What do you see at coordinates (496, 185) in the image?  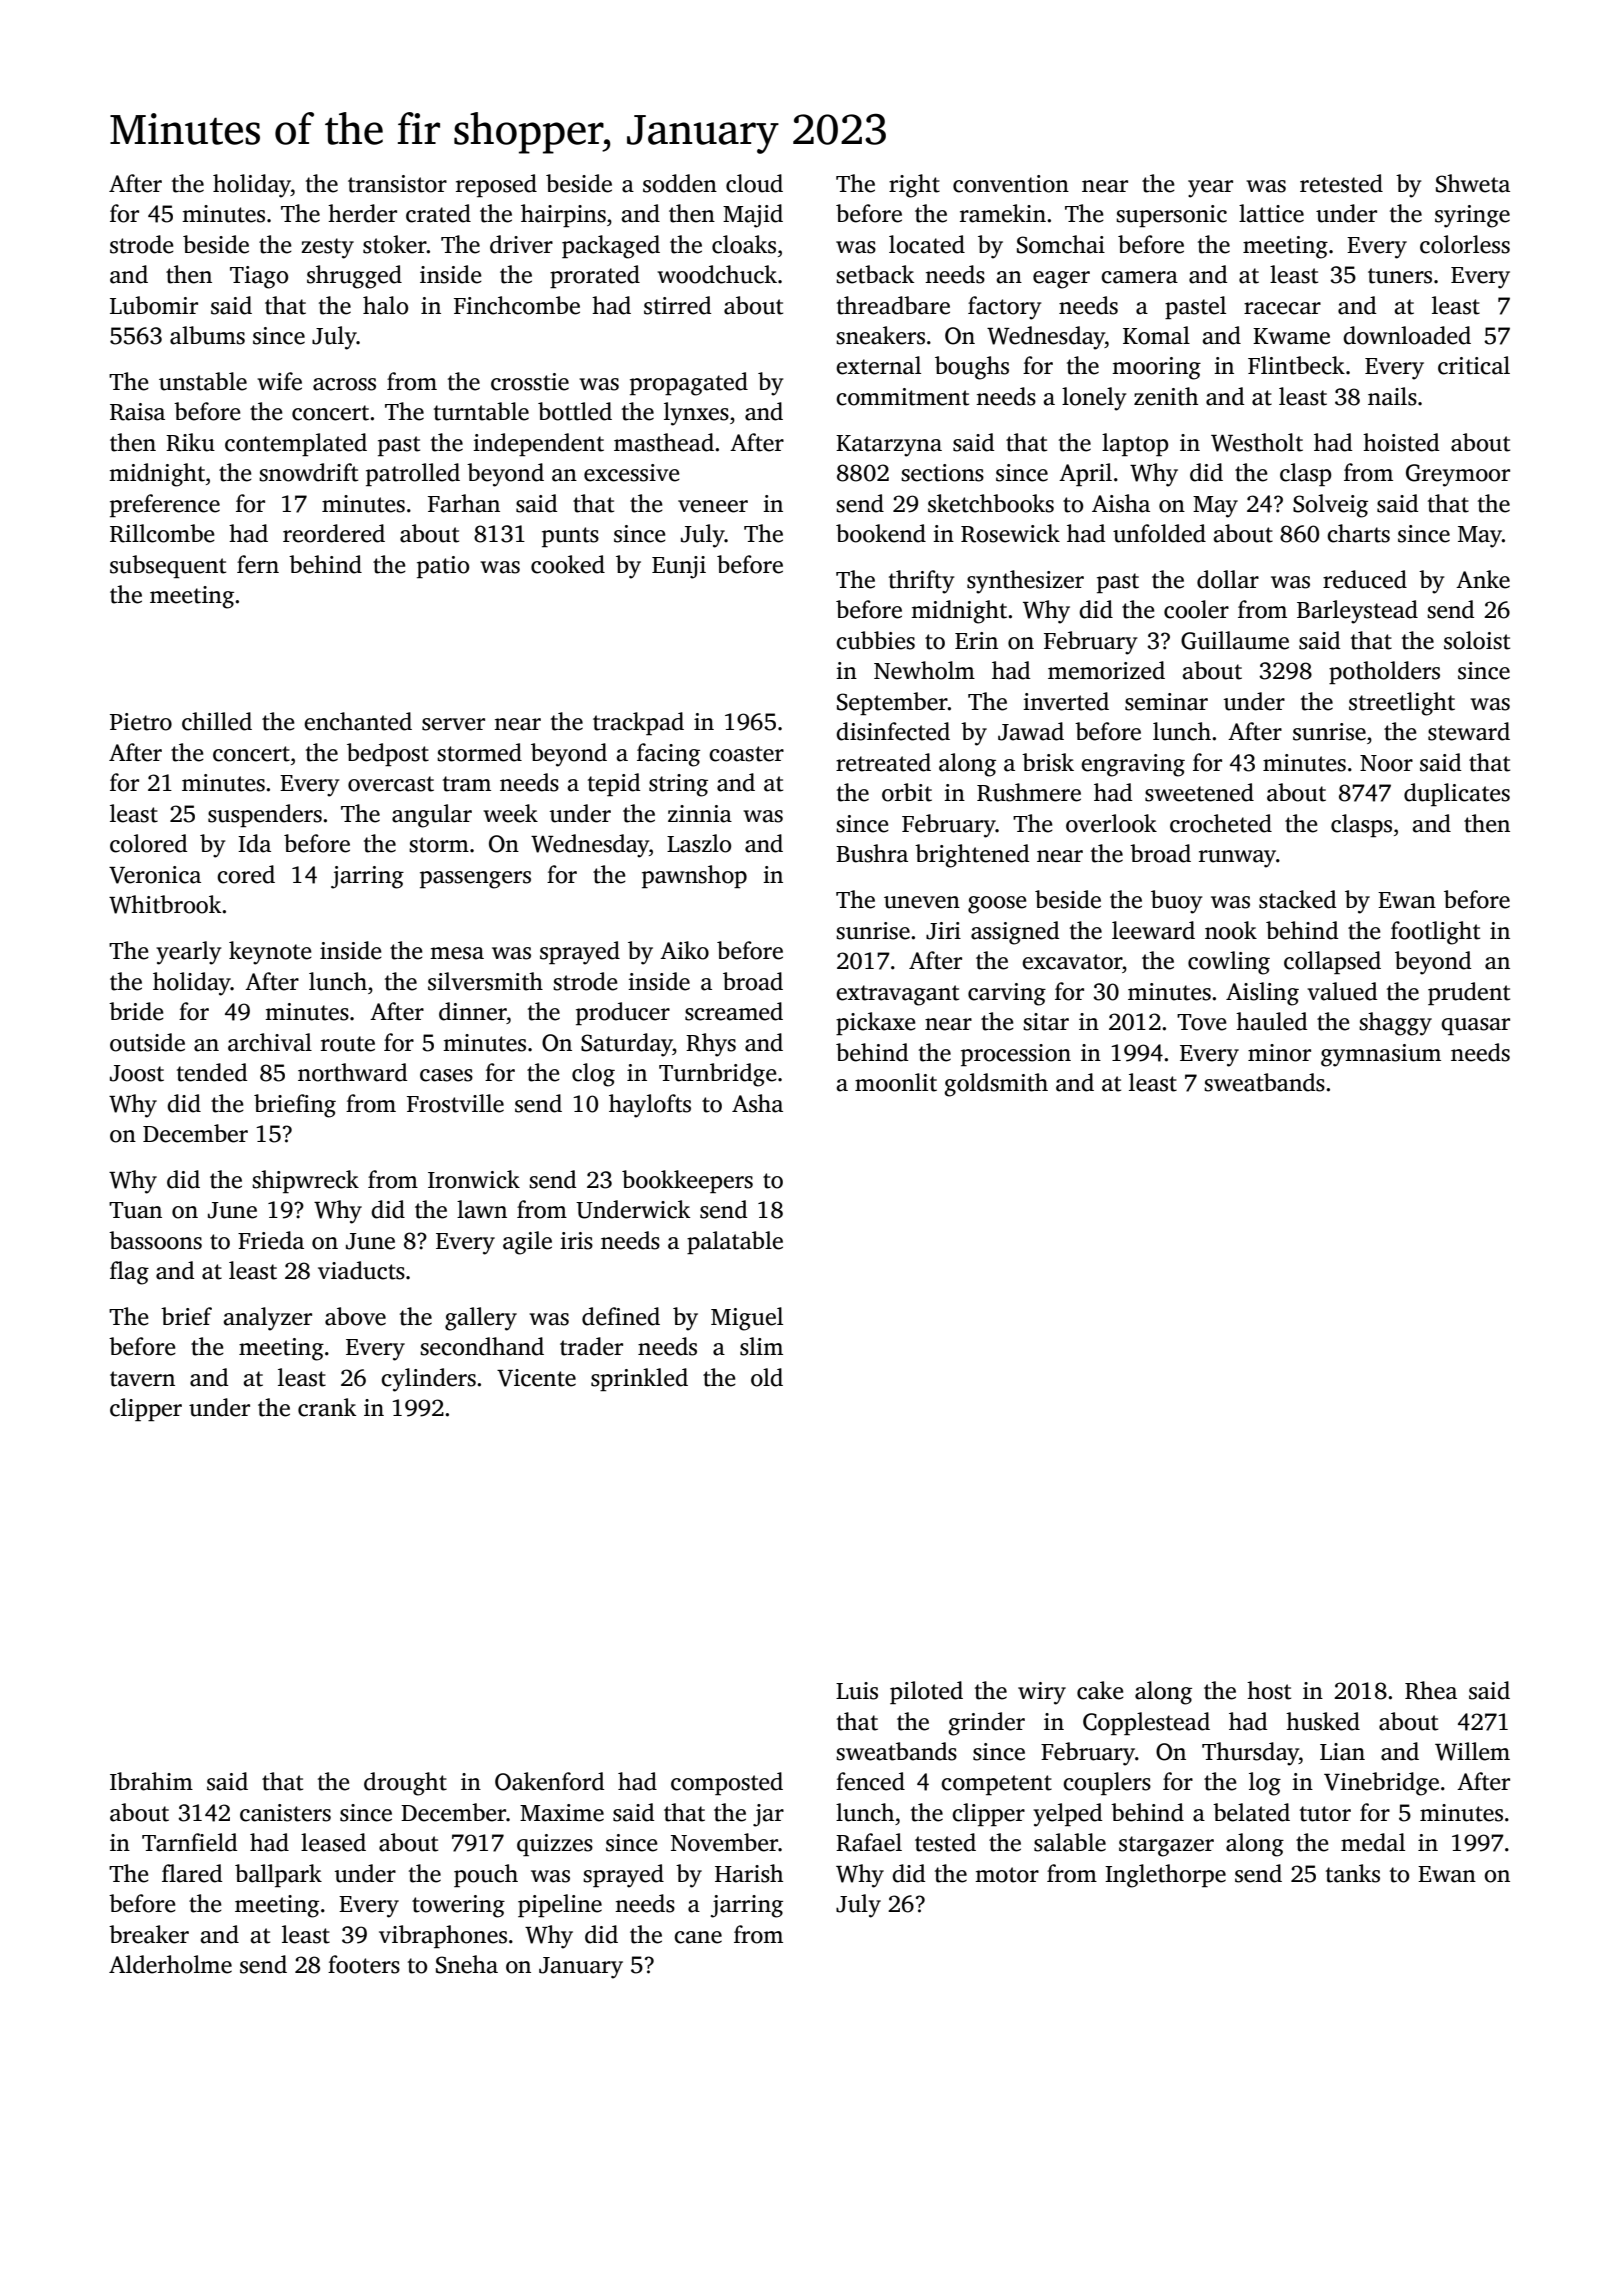 I see `reposed` at bounding box center [496, 185].
